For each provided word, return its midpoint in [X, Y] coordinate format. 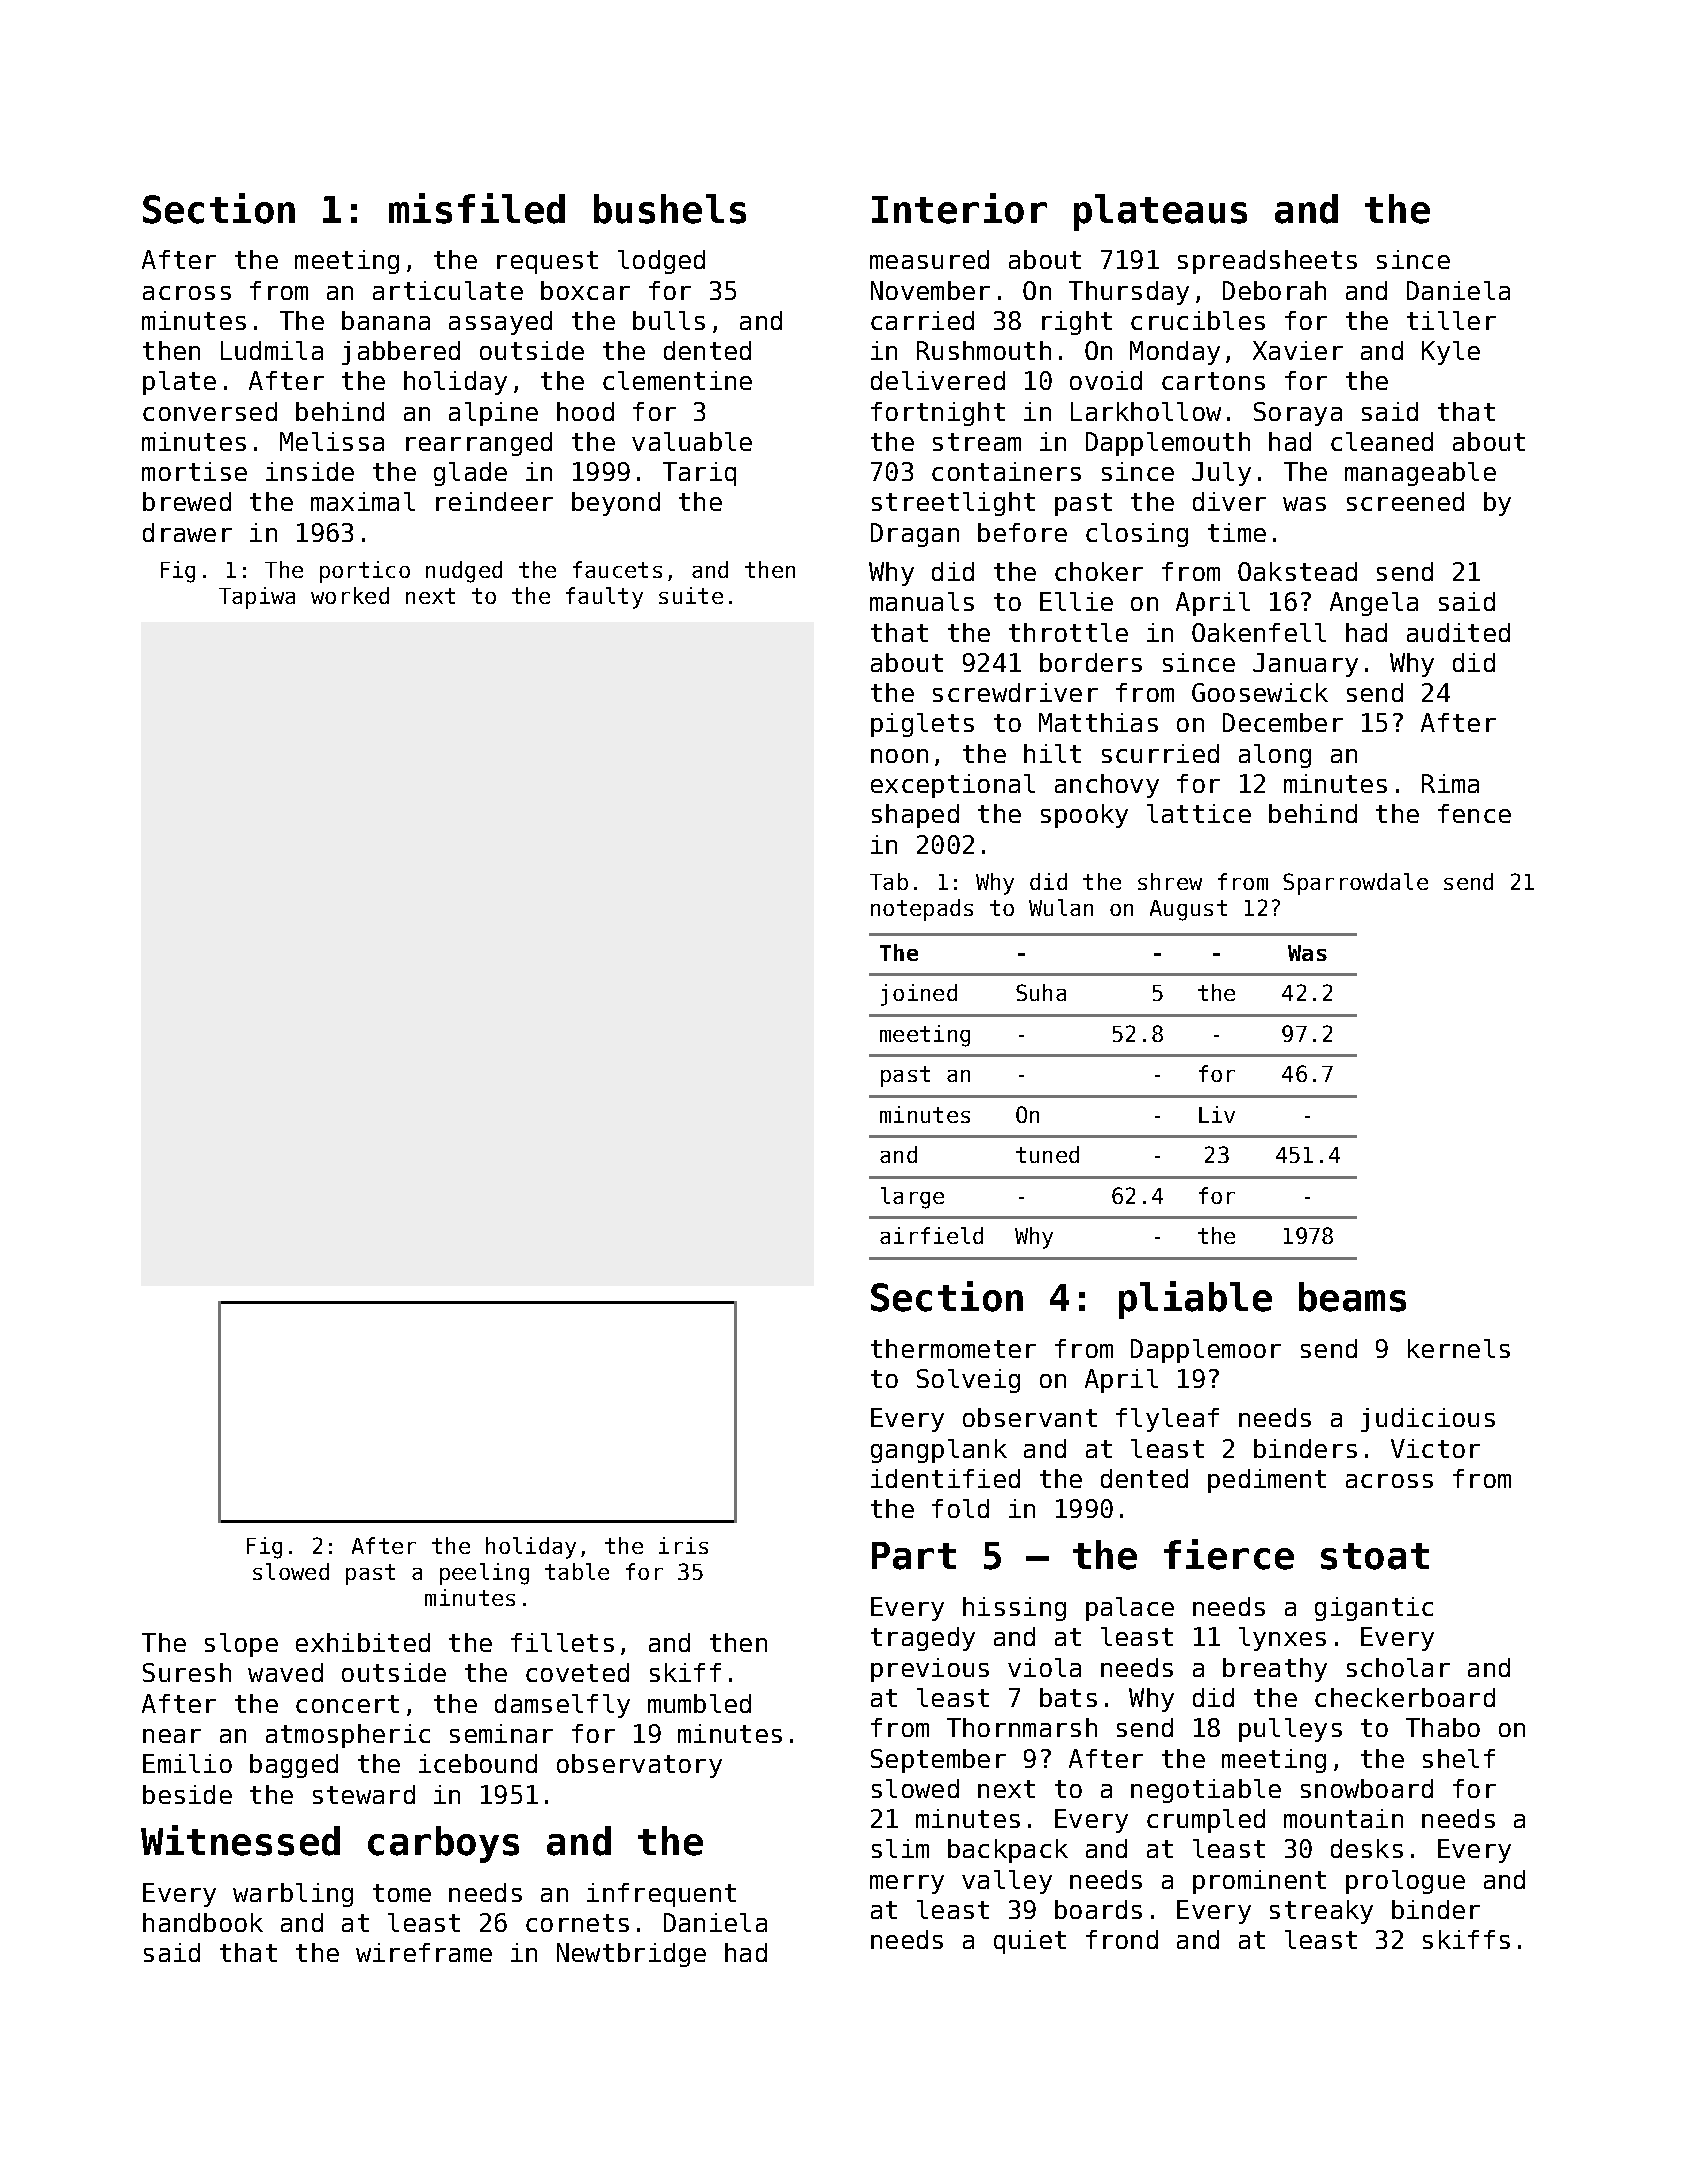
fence [1474, 813]
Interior [959, 208]
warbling [293, 1895]
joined [919, 995]
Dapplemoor [1206, 1351]
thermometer [953, 1348]
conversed [210, 411]
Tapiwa [257, 598]
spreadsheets [1267, 262]
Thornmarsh [1022, 1727]
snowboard [1367, 1788]
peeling [484, 1574]
